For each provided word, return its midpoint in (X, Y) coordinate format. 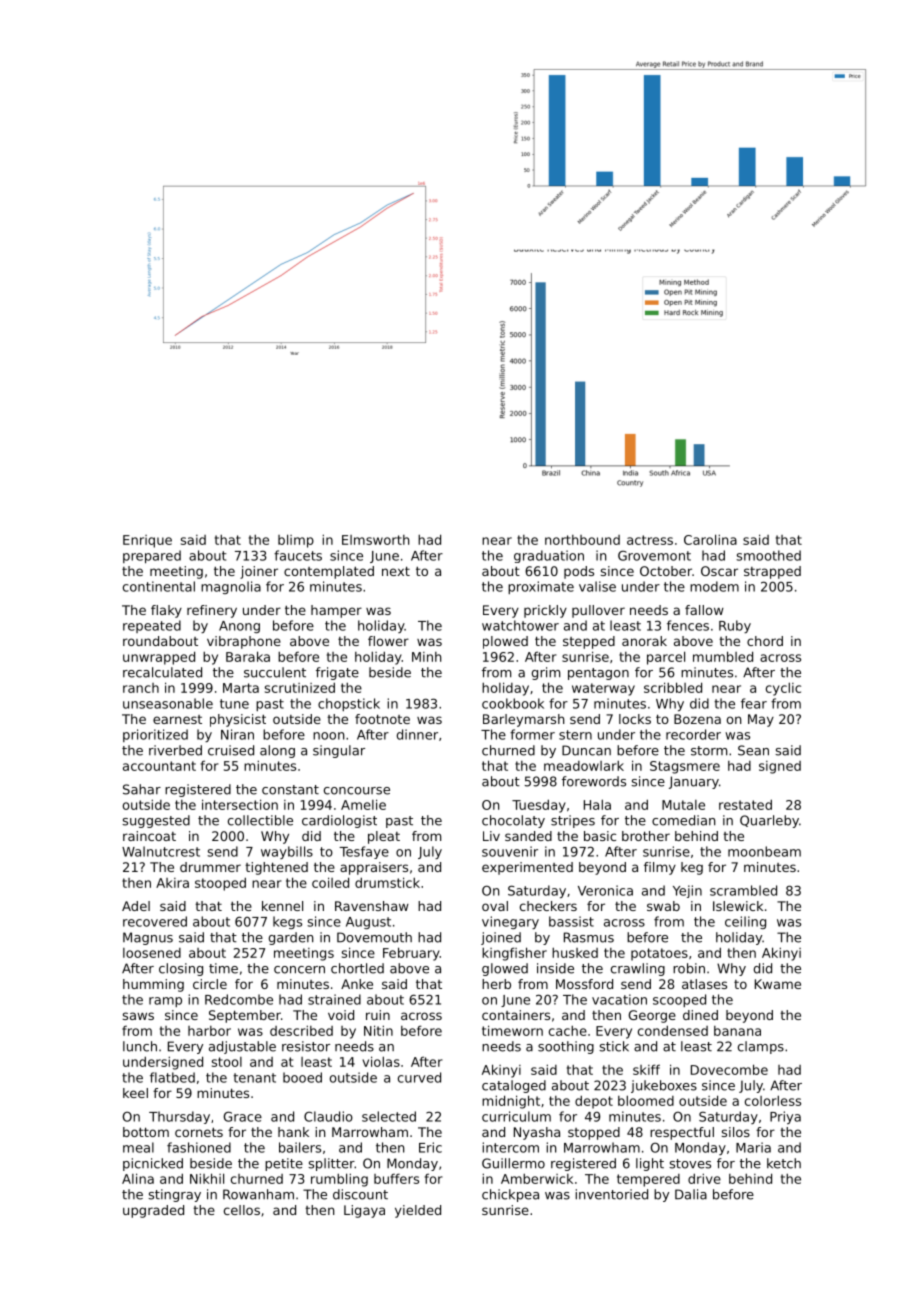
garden (291, 938)
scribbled (673, 687)
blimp (296, 541)
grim (546, 673)
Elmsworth (375, 540)
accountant (159, 766)
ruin (378, 1015)
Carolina (710, 539)
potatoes (659, 954)
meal (138, 1147)
